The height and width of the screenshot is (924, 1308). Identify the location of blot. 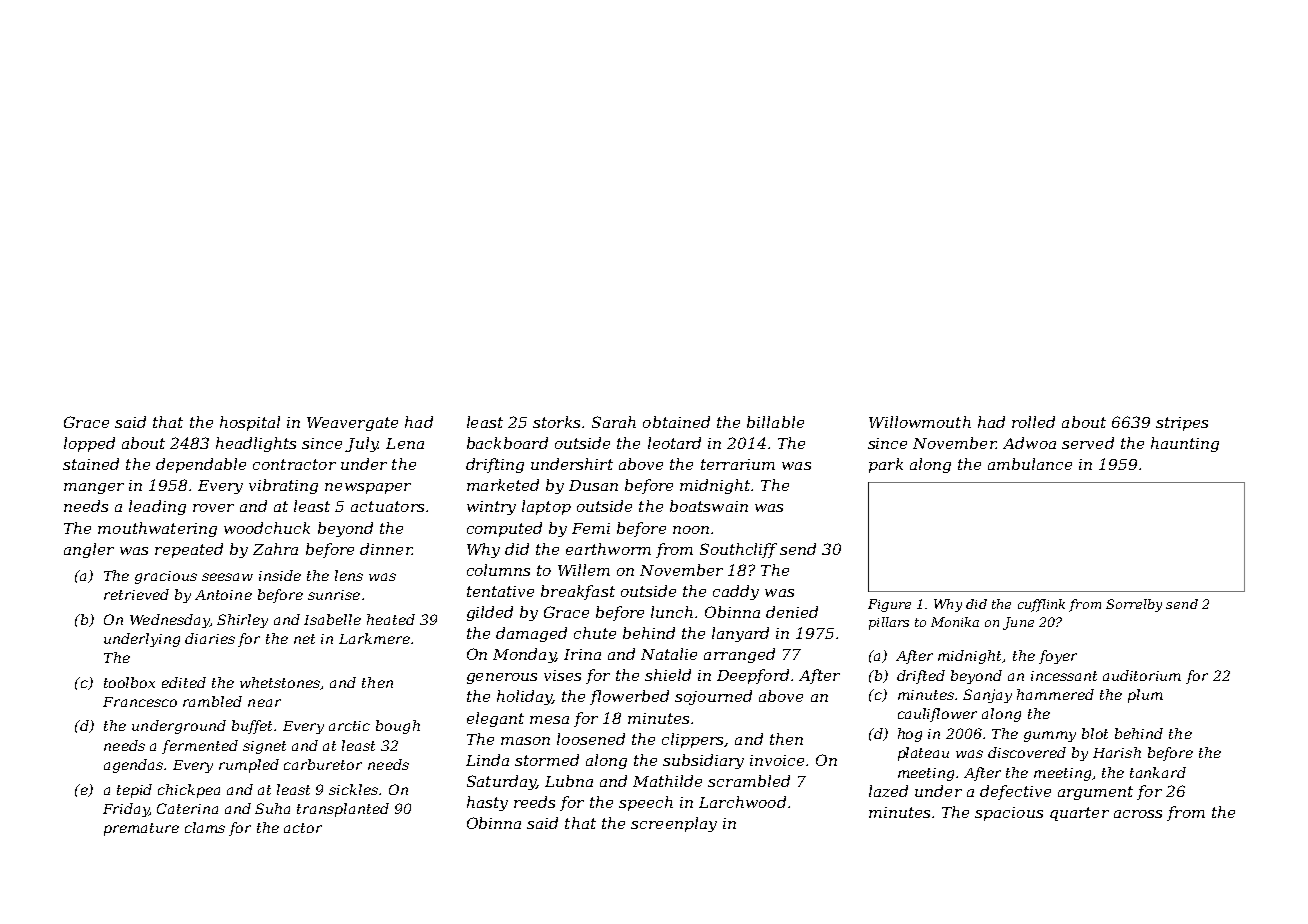
(1095, 733).
